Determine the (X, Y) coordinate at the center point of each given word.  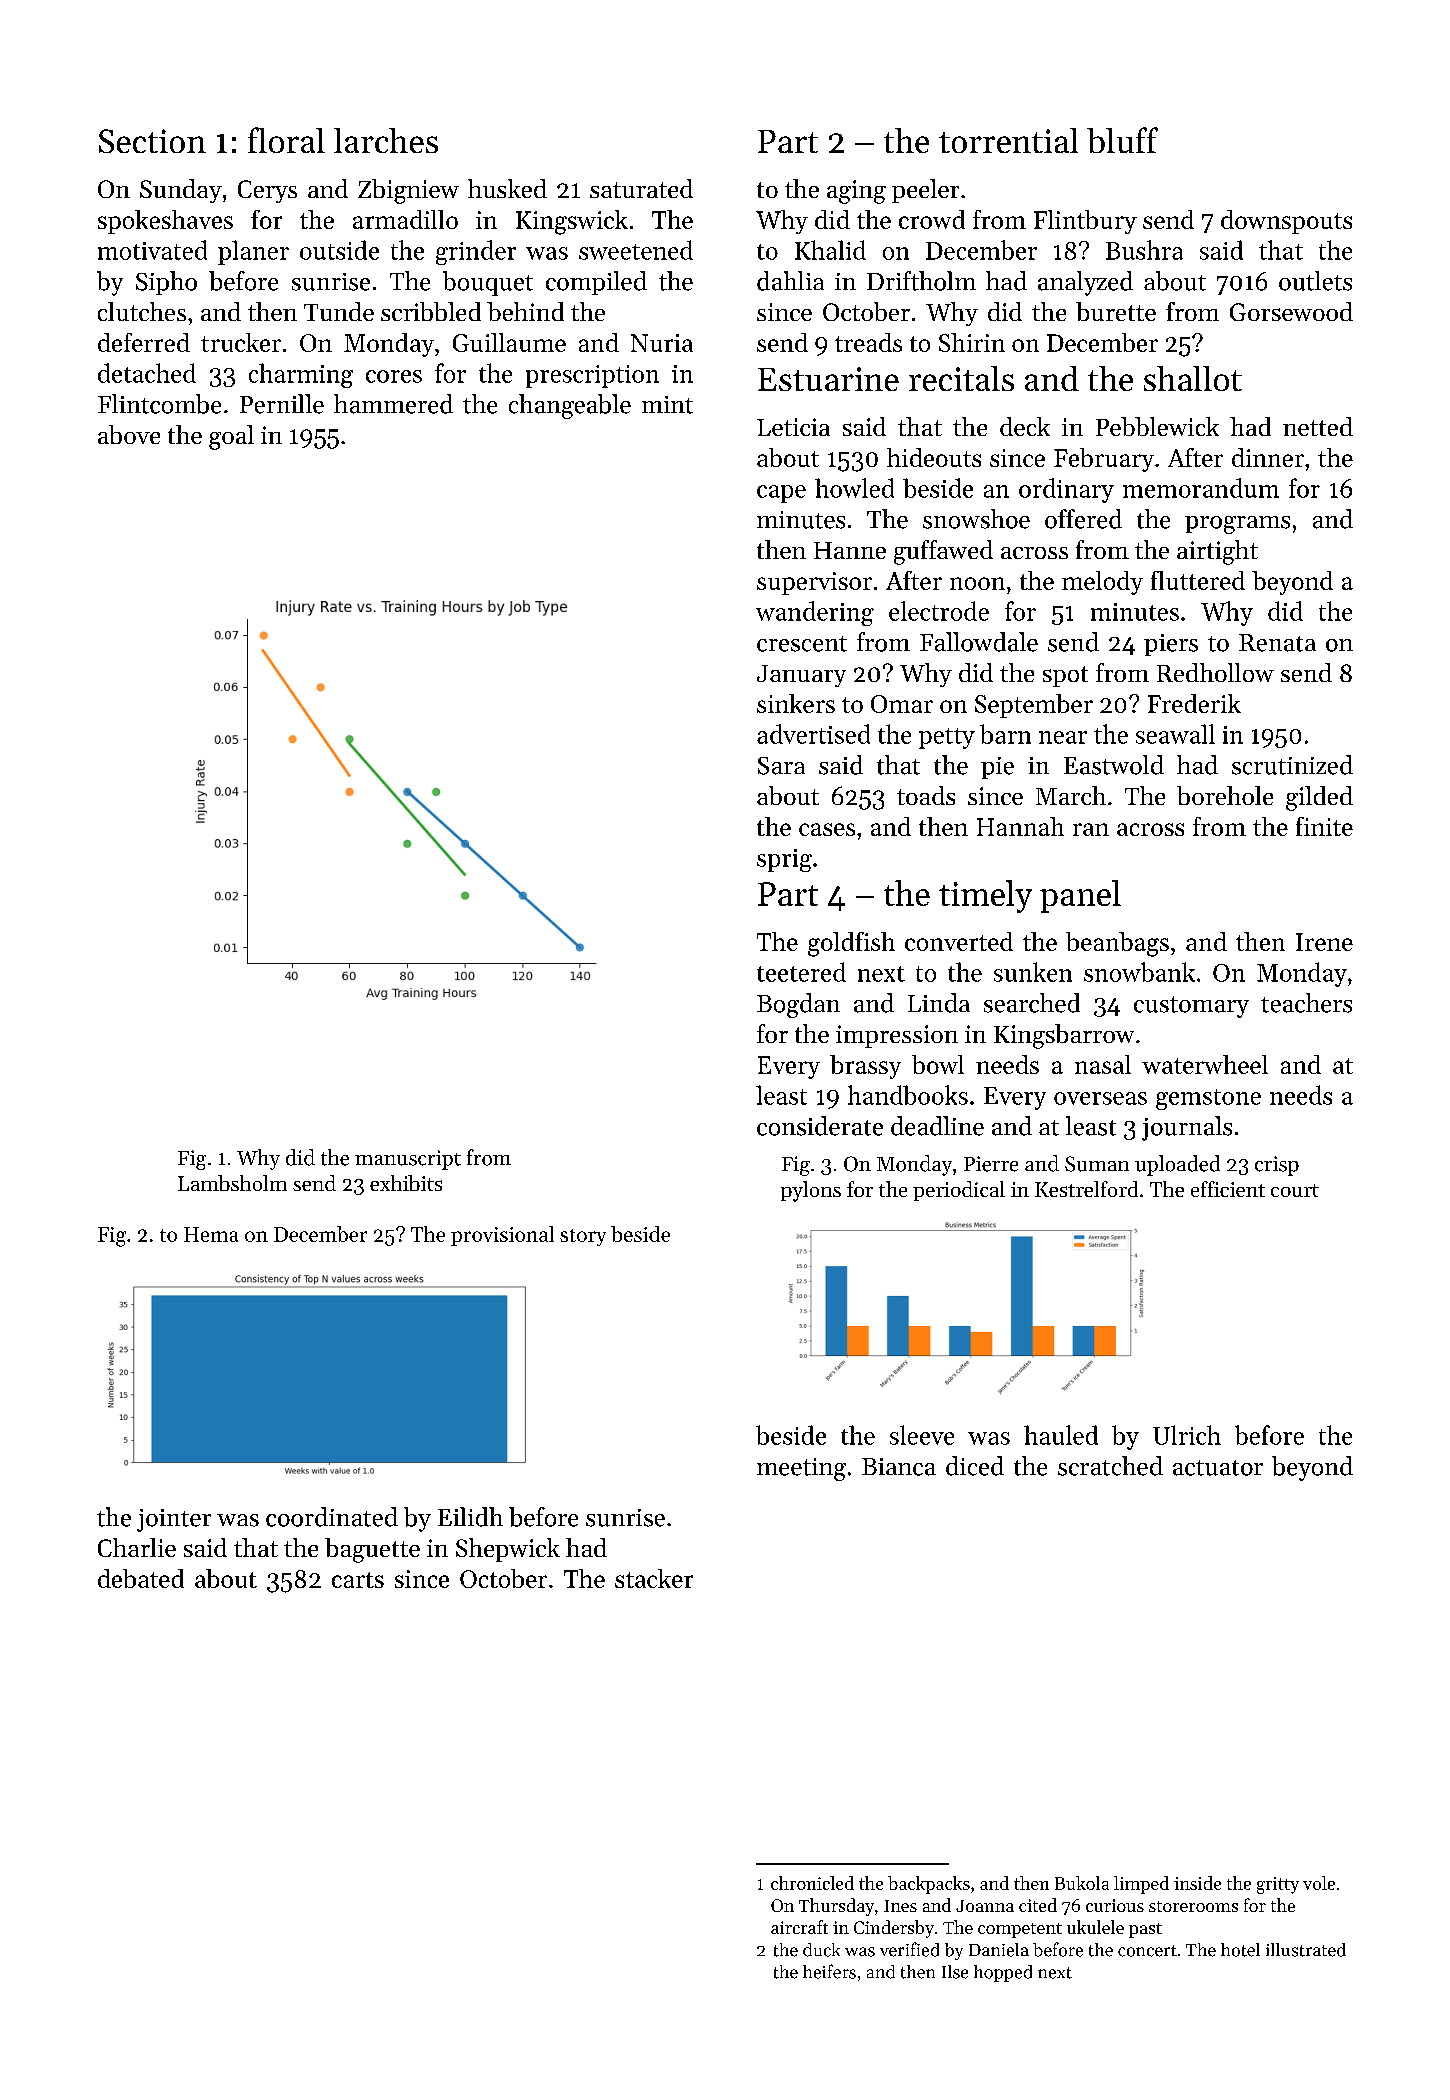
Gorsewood (1291, 311)
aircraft (799, 1927)
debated (141, 1578)
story (583, 1237)
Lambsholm (232, 1183)
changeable (570, 406)
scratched (1110, 1466)
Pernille (282, 404)
